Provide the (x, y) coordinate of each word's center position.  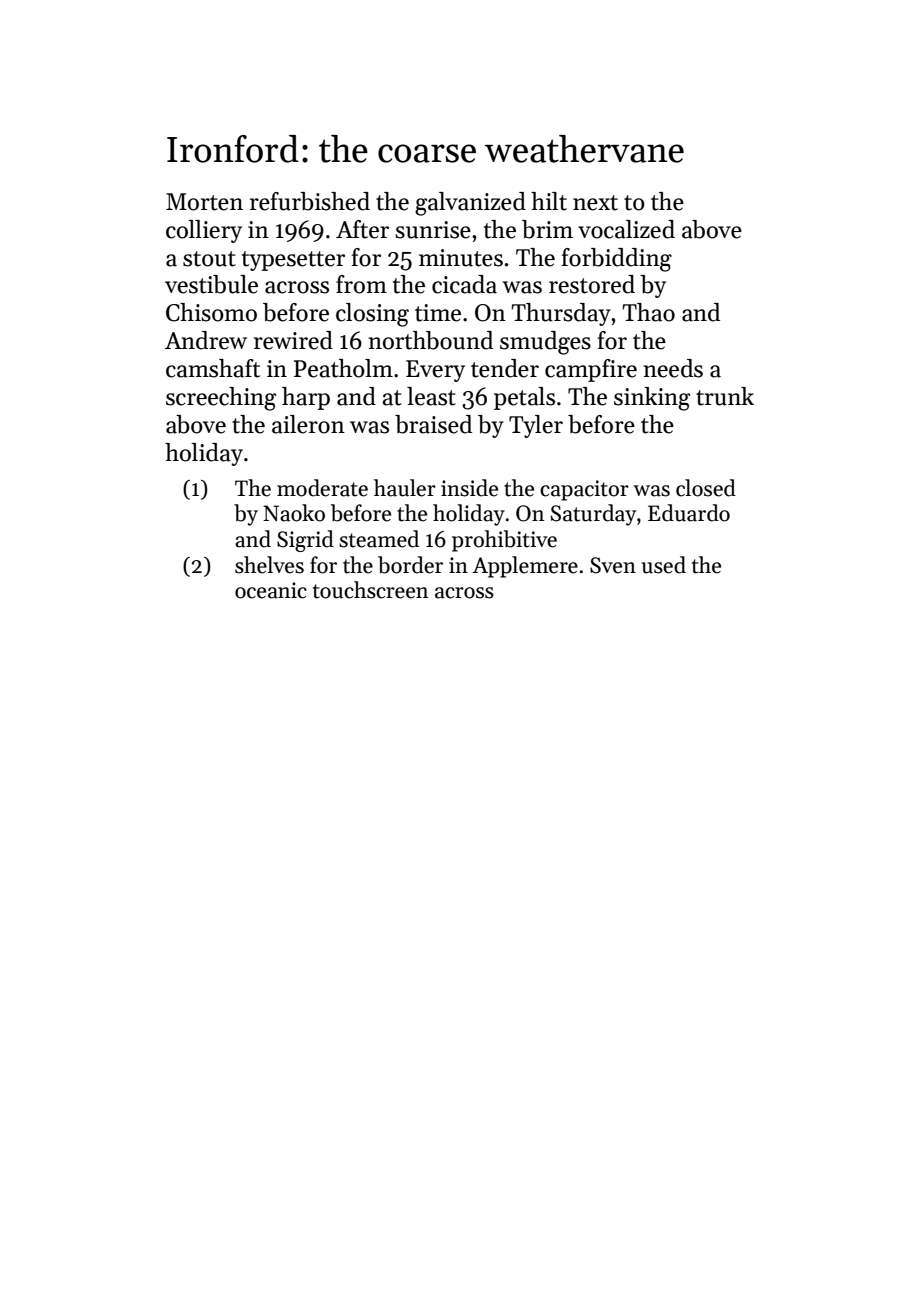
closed (706, 488)
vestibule (211, 284)
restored (592, 284)
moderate (322, 488)
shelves (269, 565)
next (595, 203)
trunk (725, 396)
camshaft (213, 368)
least (431, 396)
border (410, 565)
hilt (549, 201)
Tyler (536, 426)
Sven (613, 565)
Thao (648, 312)
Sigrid (305, 541)
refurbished (310, 201)
